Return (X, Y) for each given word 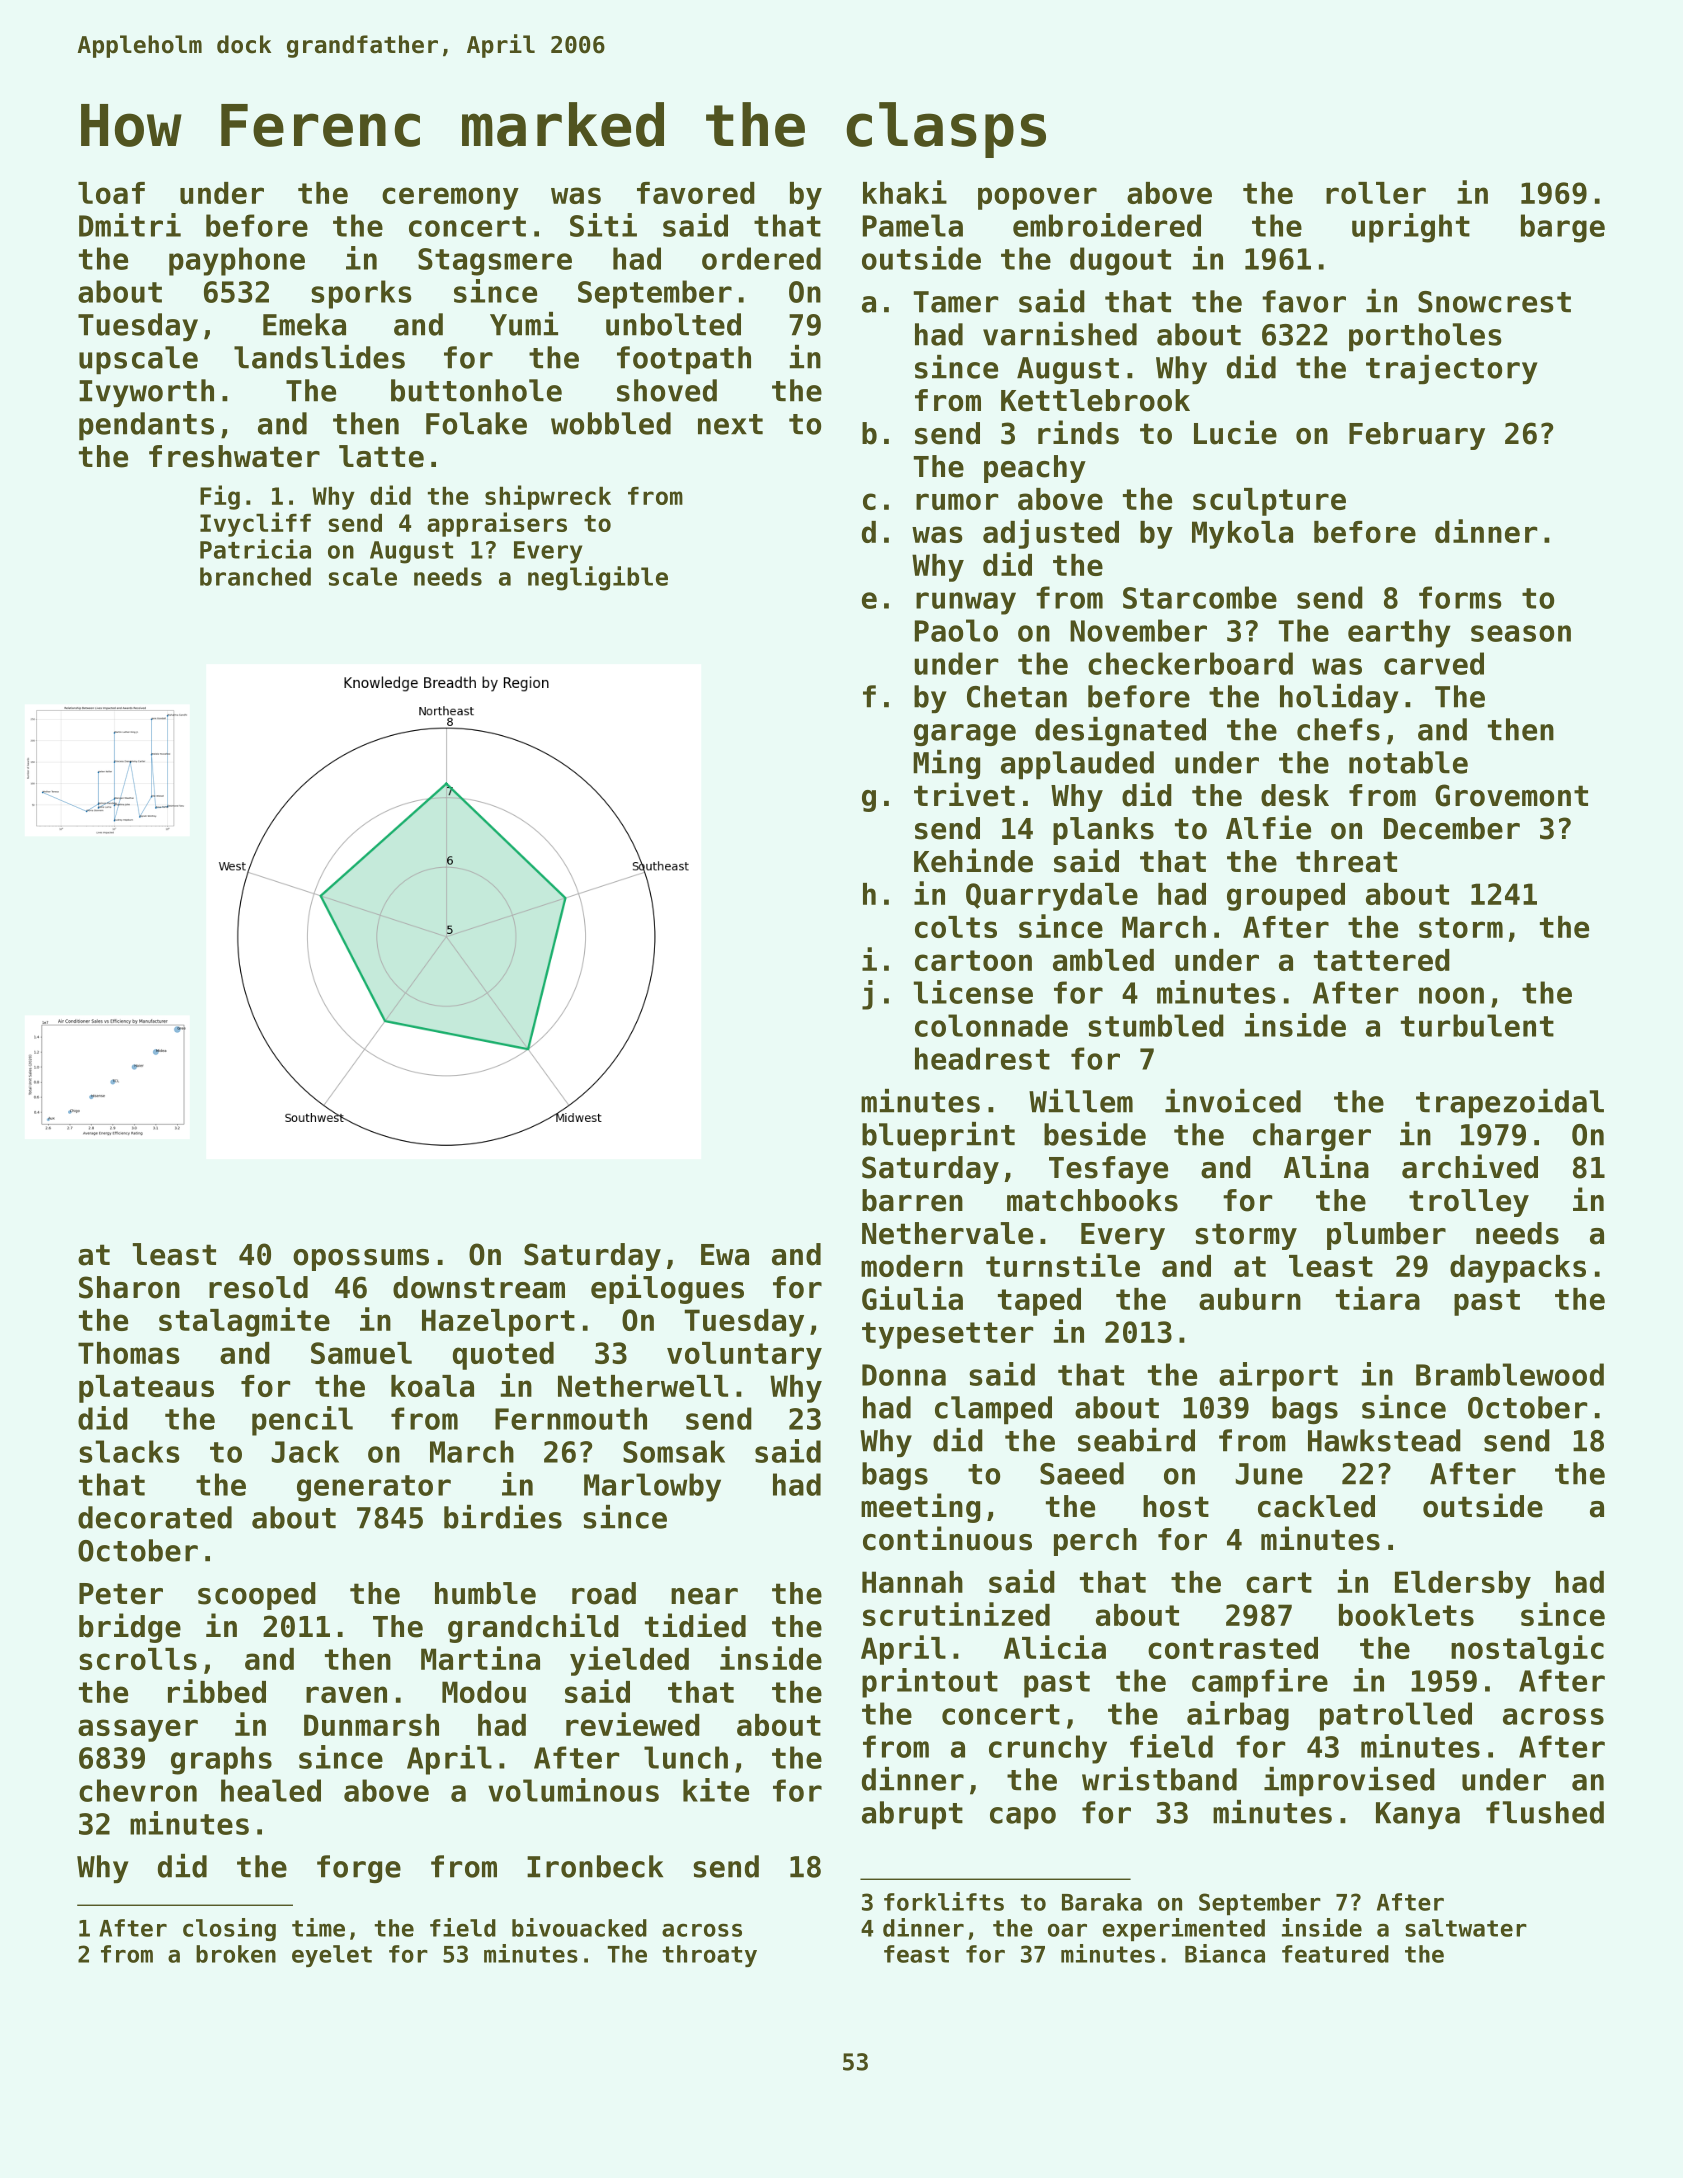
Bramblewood (1510, 1374)
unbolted (673, 324)
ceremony (450, 198)
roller (1376, 193)
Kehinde (973, 860)
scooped (257, 1596)
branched (255, 576)
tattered (1382, 960)
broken (236, 1954)
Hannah (912, 1582)
